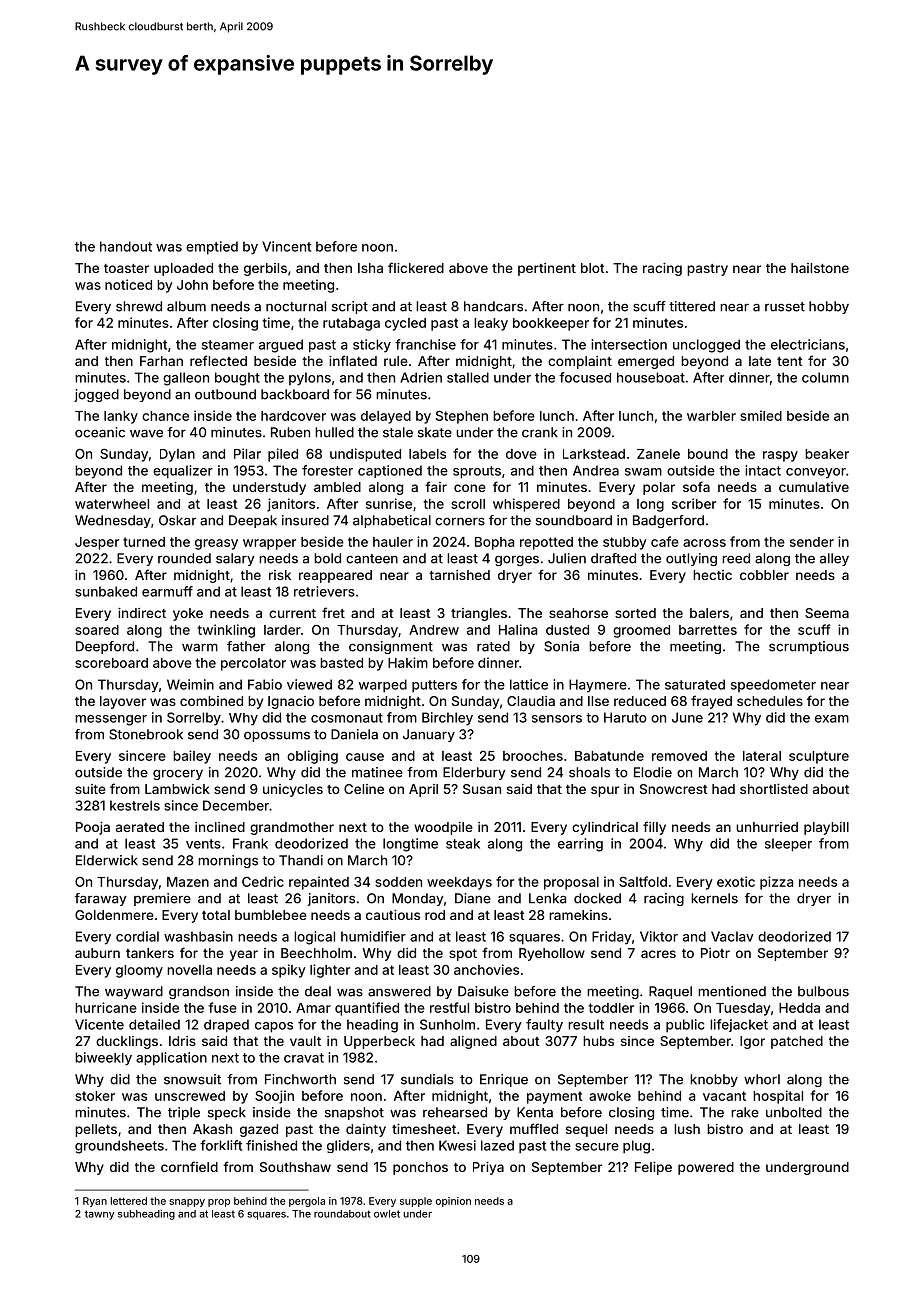 This screenshot has height=1308, width=924. What do you see at coordinates (128, 284) in the screenshot?
I see `noticed` at bounding box center [128, 284].
